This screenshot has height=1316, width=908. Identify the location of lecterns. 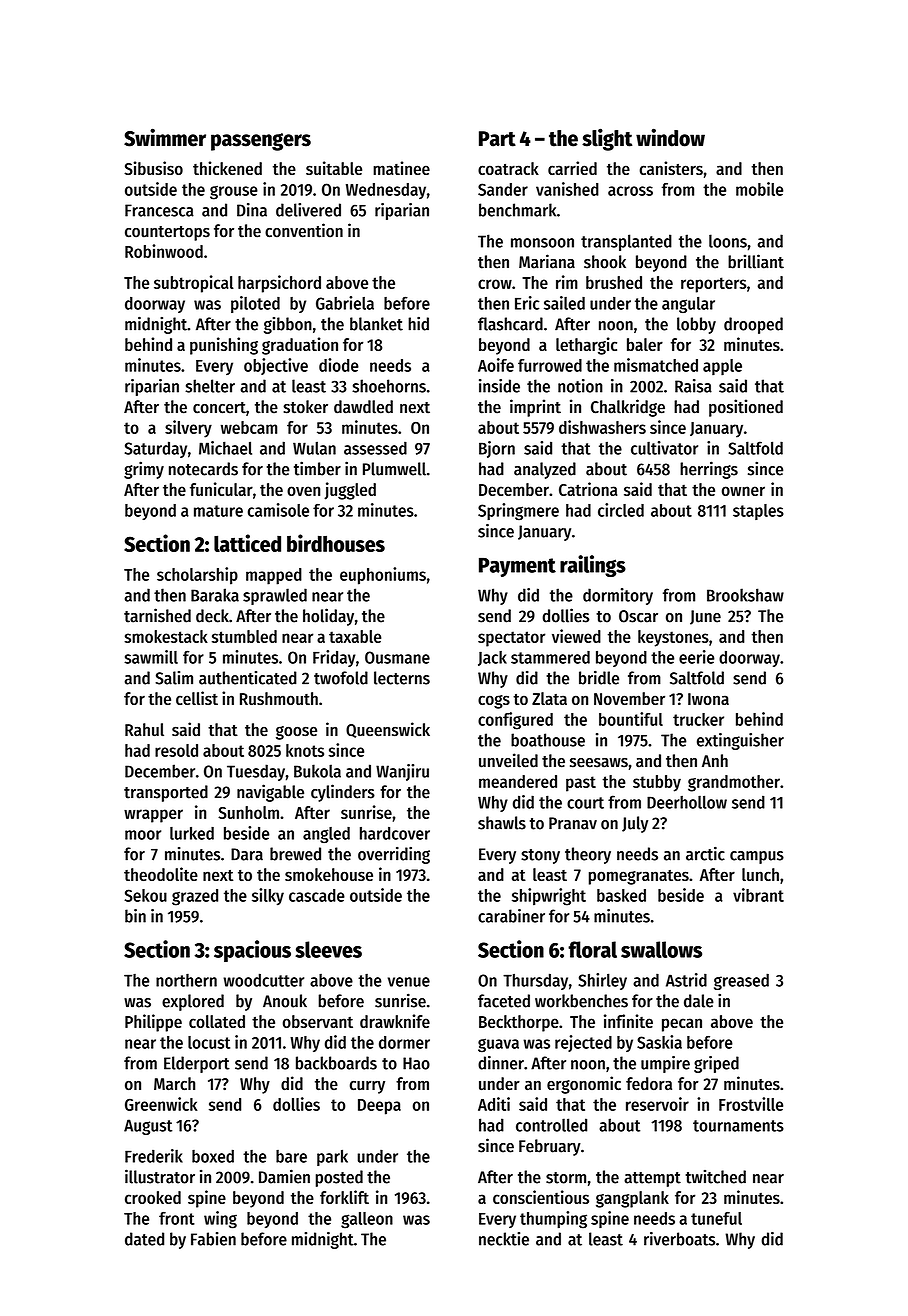
(402, 678).
